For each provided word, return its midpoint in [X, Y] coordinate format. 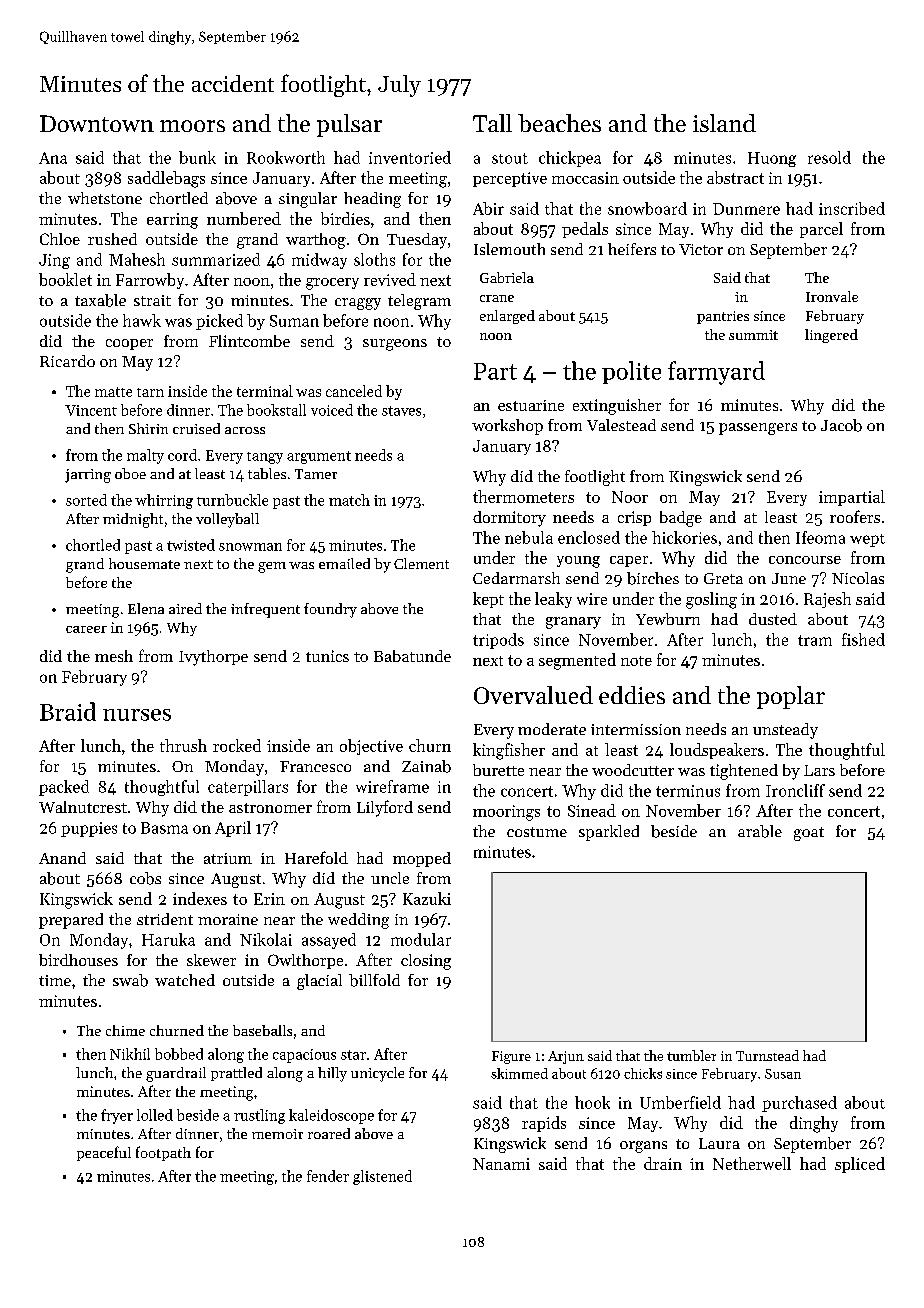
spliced [860, 1165]
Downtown [97, 123]
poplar [791, 697]
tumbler [691, 1055]
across [245, 430]
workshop [507, 427]
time [55, 980]
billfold [374, 980]
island [724, 123]
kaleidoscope [331, 1116]
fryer [117, 1116]
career [86, 629]
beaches [559, 123]
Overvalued [533, 695]
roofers [855, 516]
